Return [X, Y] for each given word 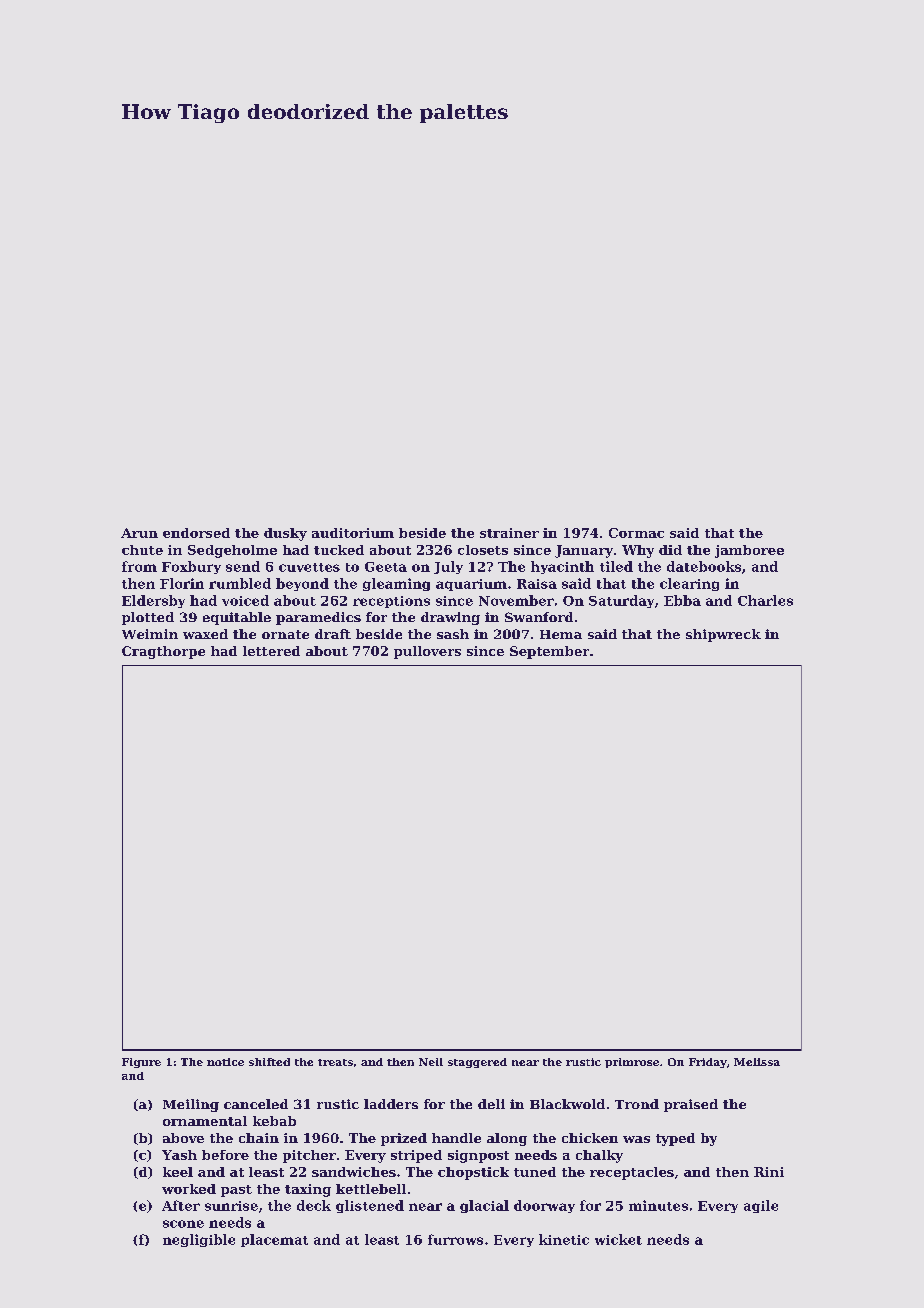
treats [335, 1062]
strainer [509, 533]
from [139, 566]
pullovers [427, 652]
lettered [271, 651]
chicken [590, 1138]
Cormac [636, 533]
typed [675, 1139]
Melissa [757, 1062]
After [181, 1205]
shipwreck [723, 635]
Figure [141, 1063]
